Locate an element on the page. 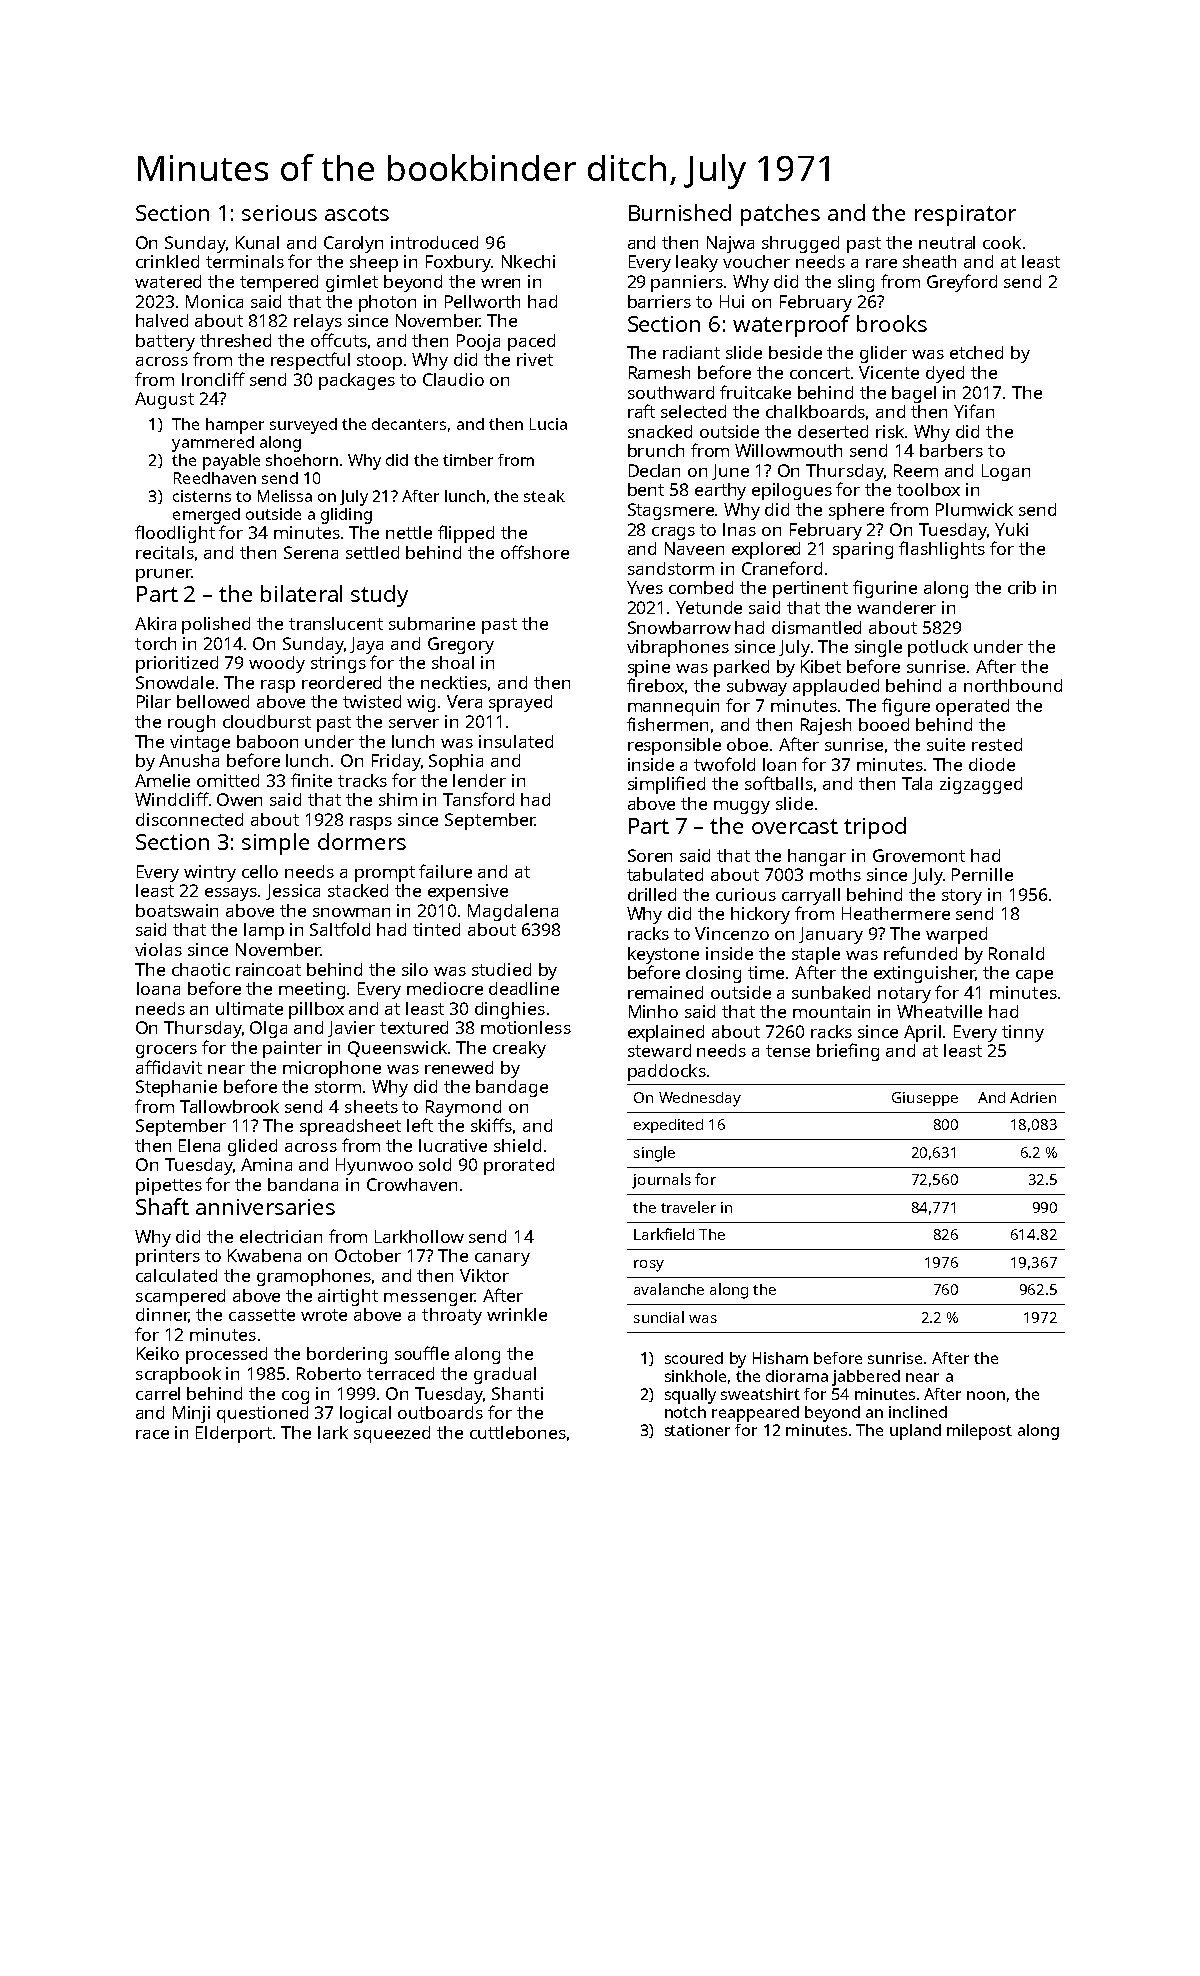 This page has height=1976, width=1200. diode is located at coordinates (992, 764).
